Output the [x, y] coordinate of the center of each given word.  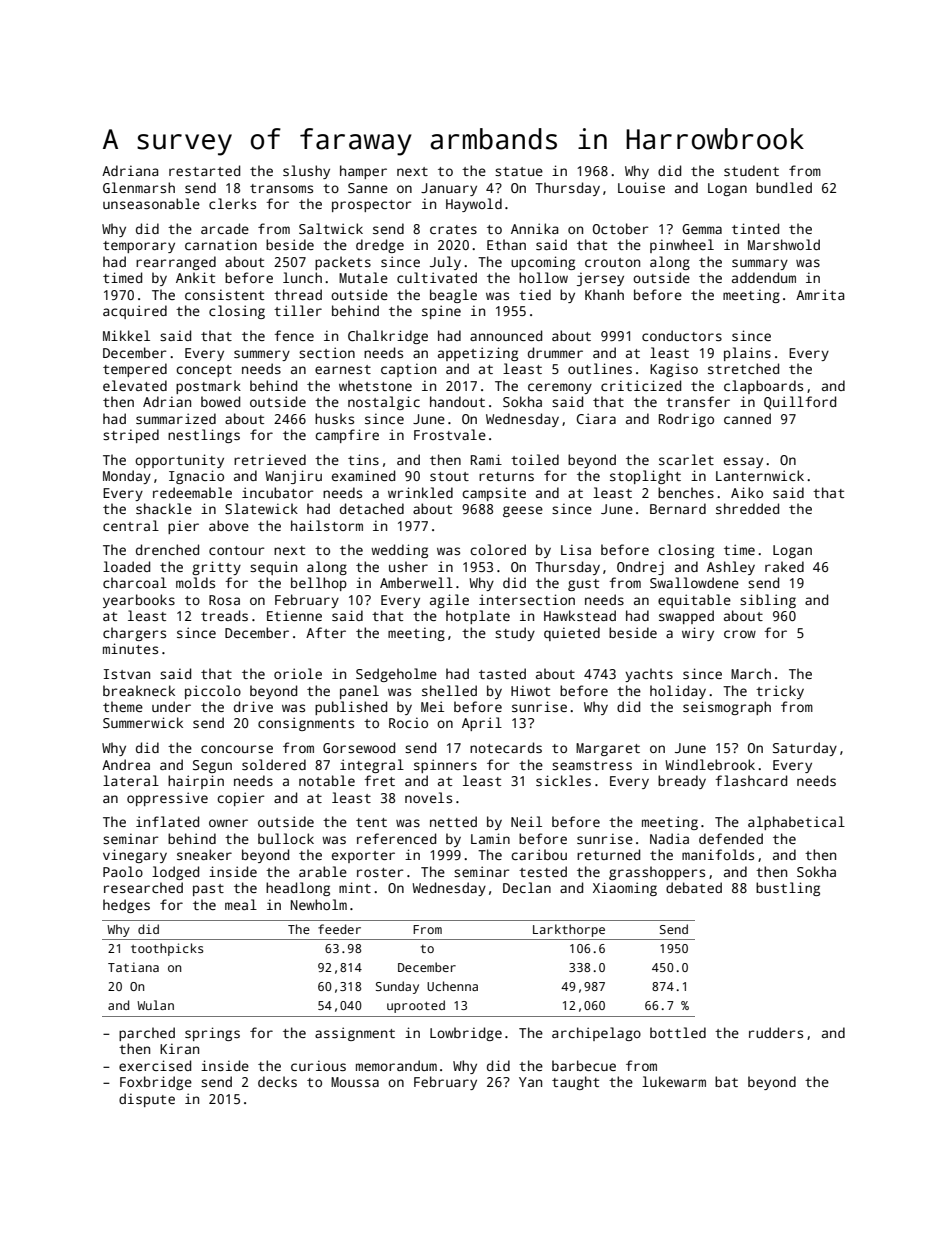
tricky [780, 692]
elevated [135, 385]
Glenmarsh [139, 187]
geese [523, 511]
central [131, 525]
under [171, 706]
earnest [343, 369]
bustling [788, 889]
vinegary [135, 856]
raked [784, 566]
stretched [743, 368]
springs [212, 1034]
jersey [600, 279]
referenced [396, 838]
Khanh [604, 294]
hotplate [478, 617]
